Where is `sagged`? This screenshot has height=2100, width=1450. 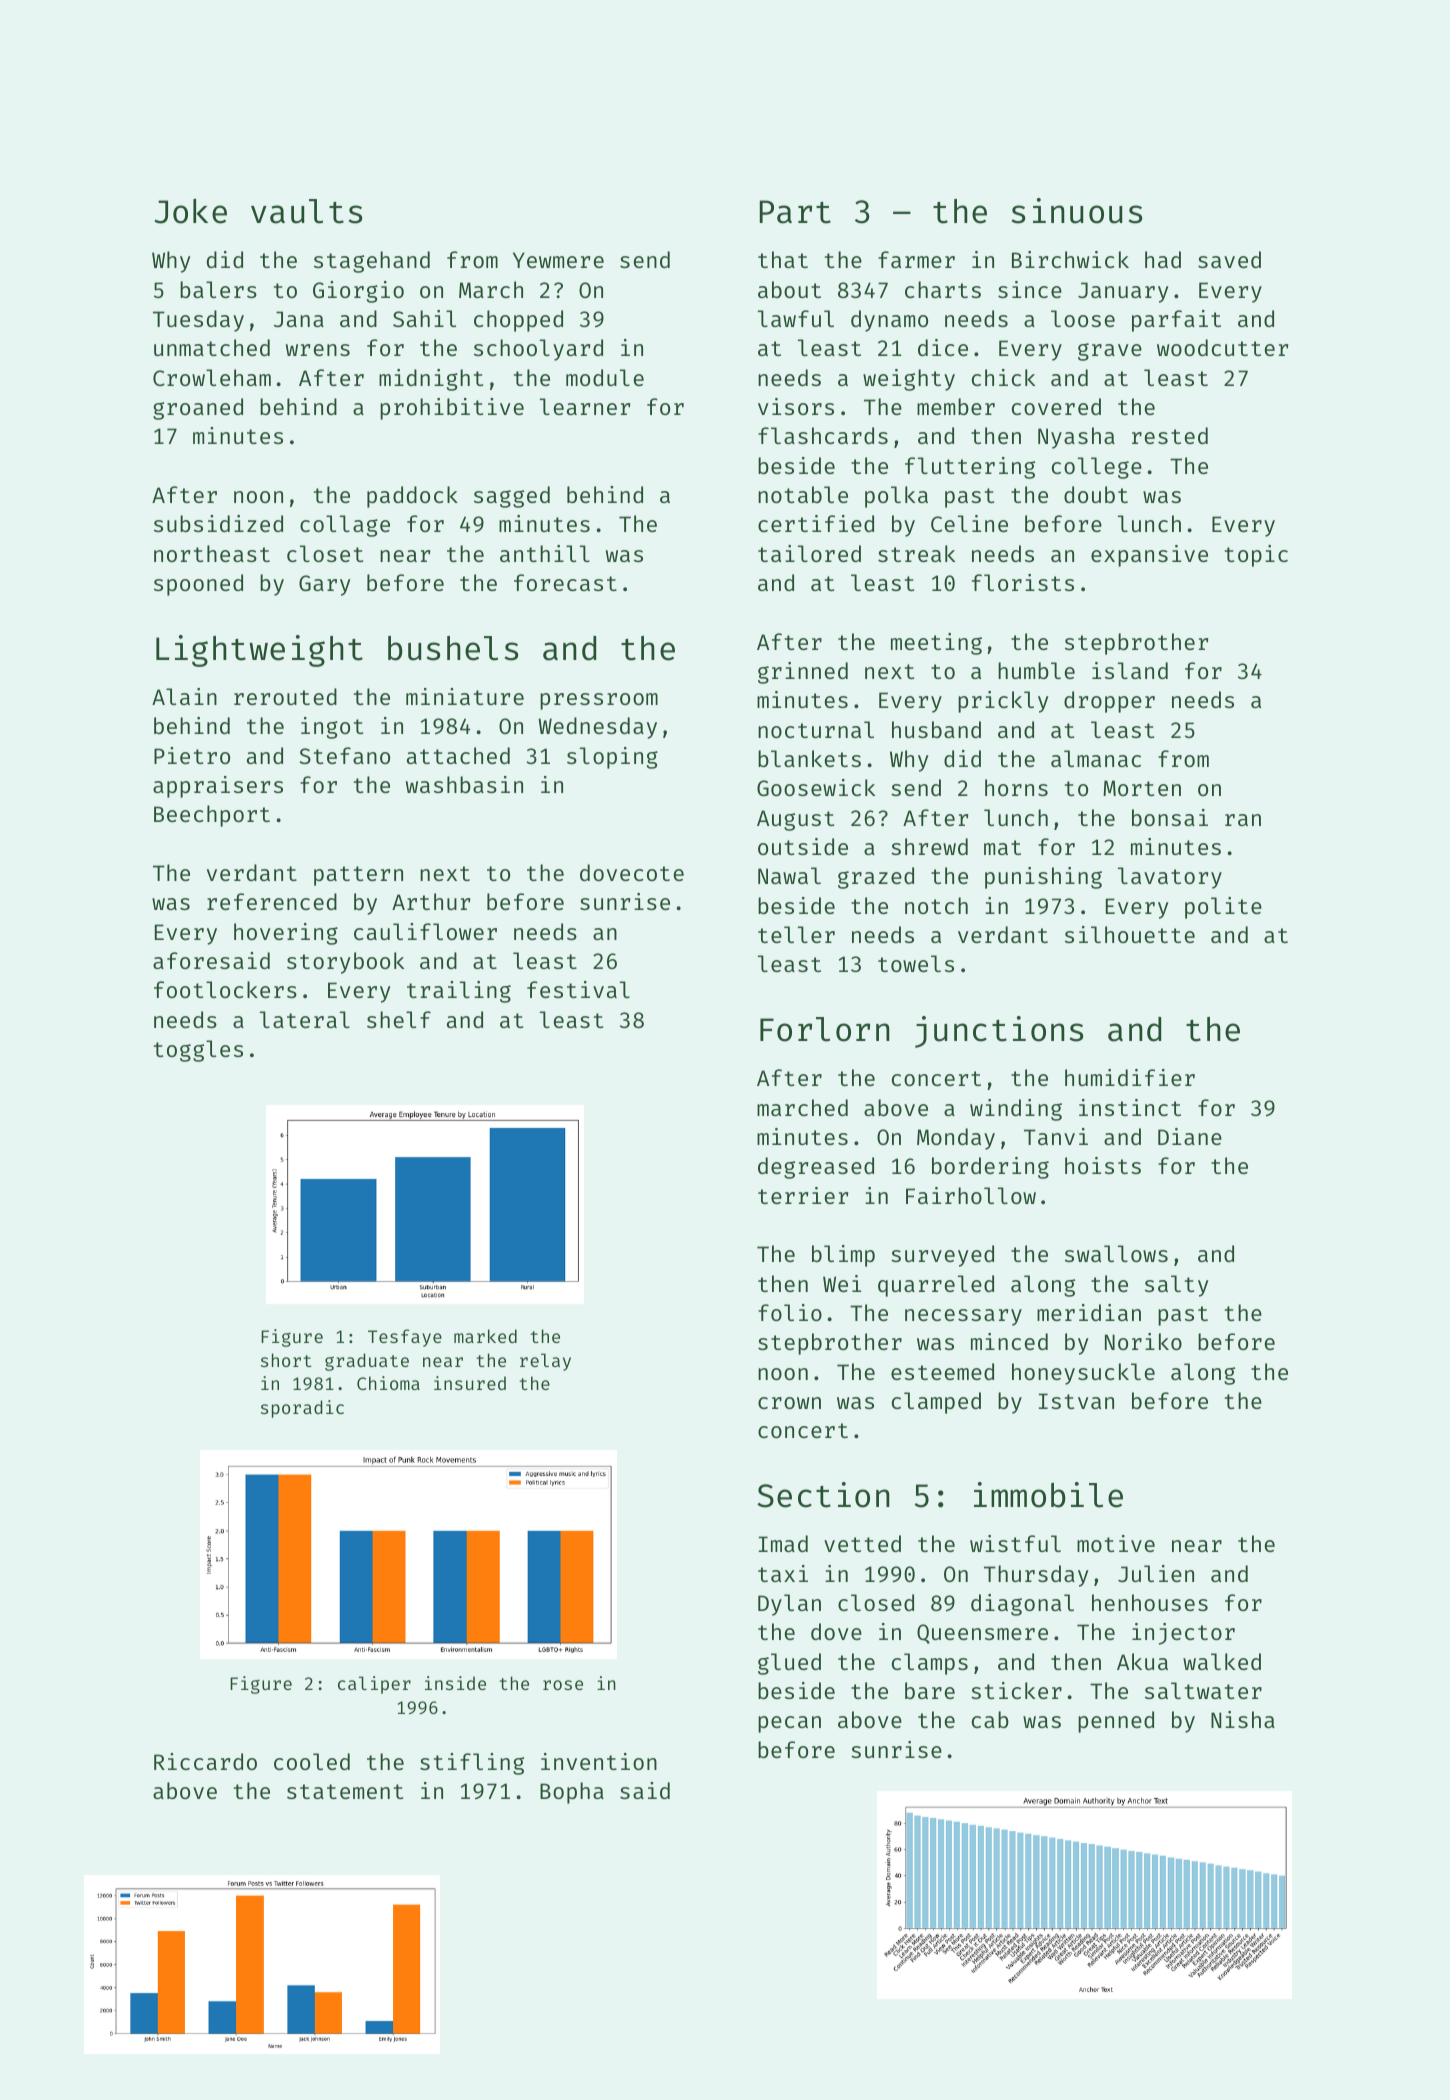
sagged is located at coordinates (512, 497).
